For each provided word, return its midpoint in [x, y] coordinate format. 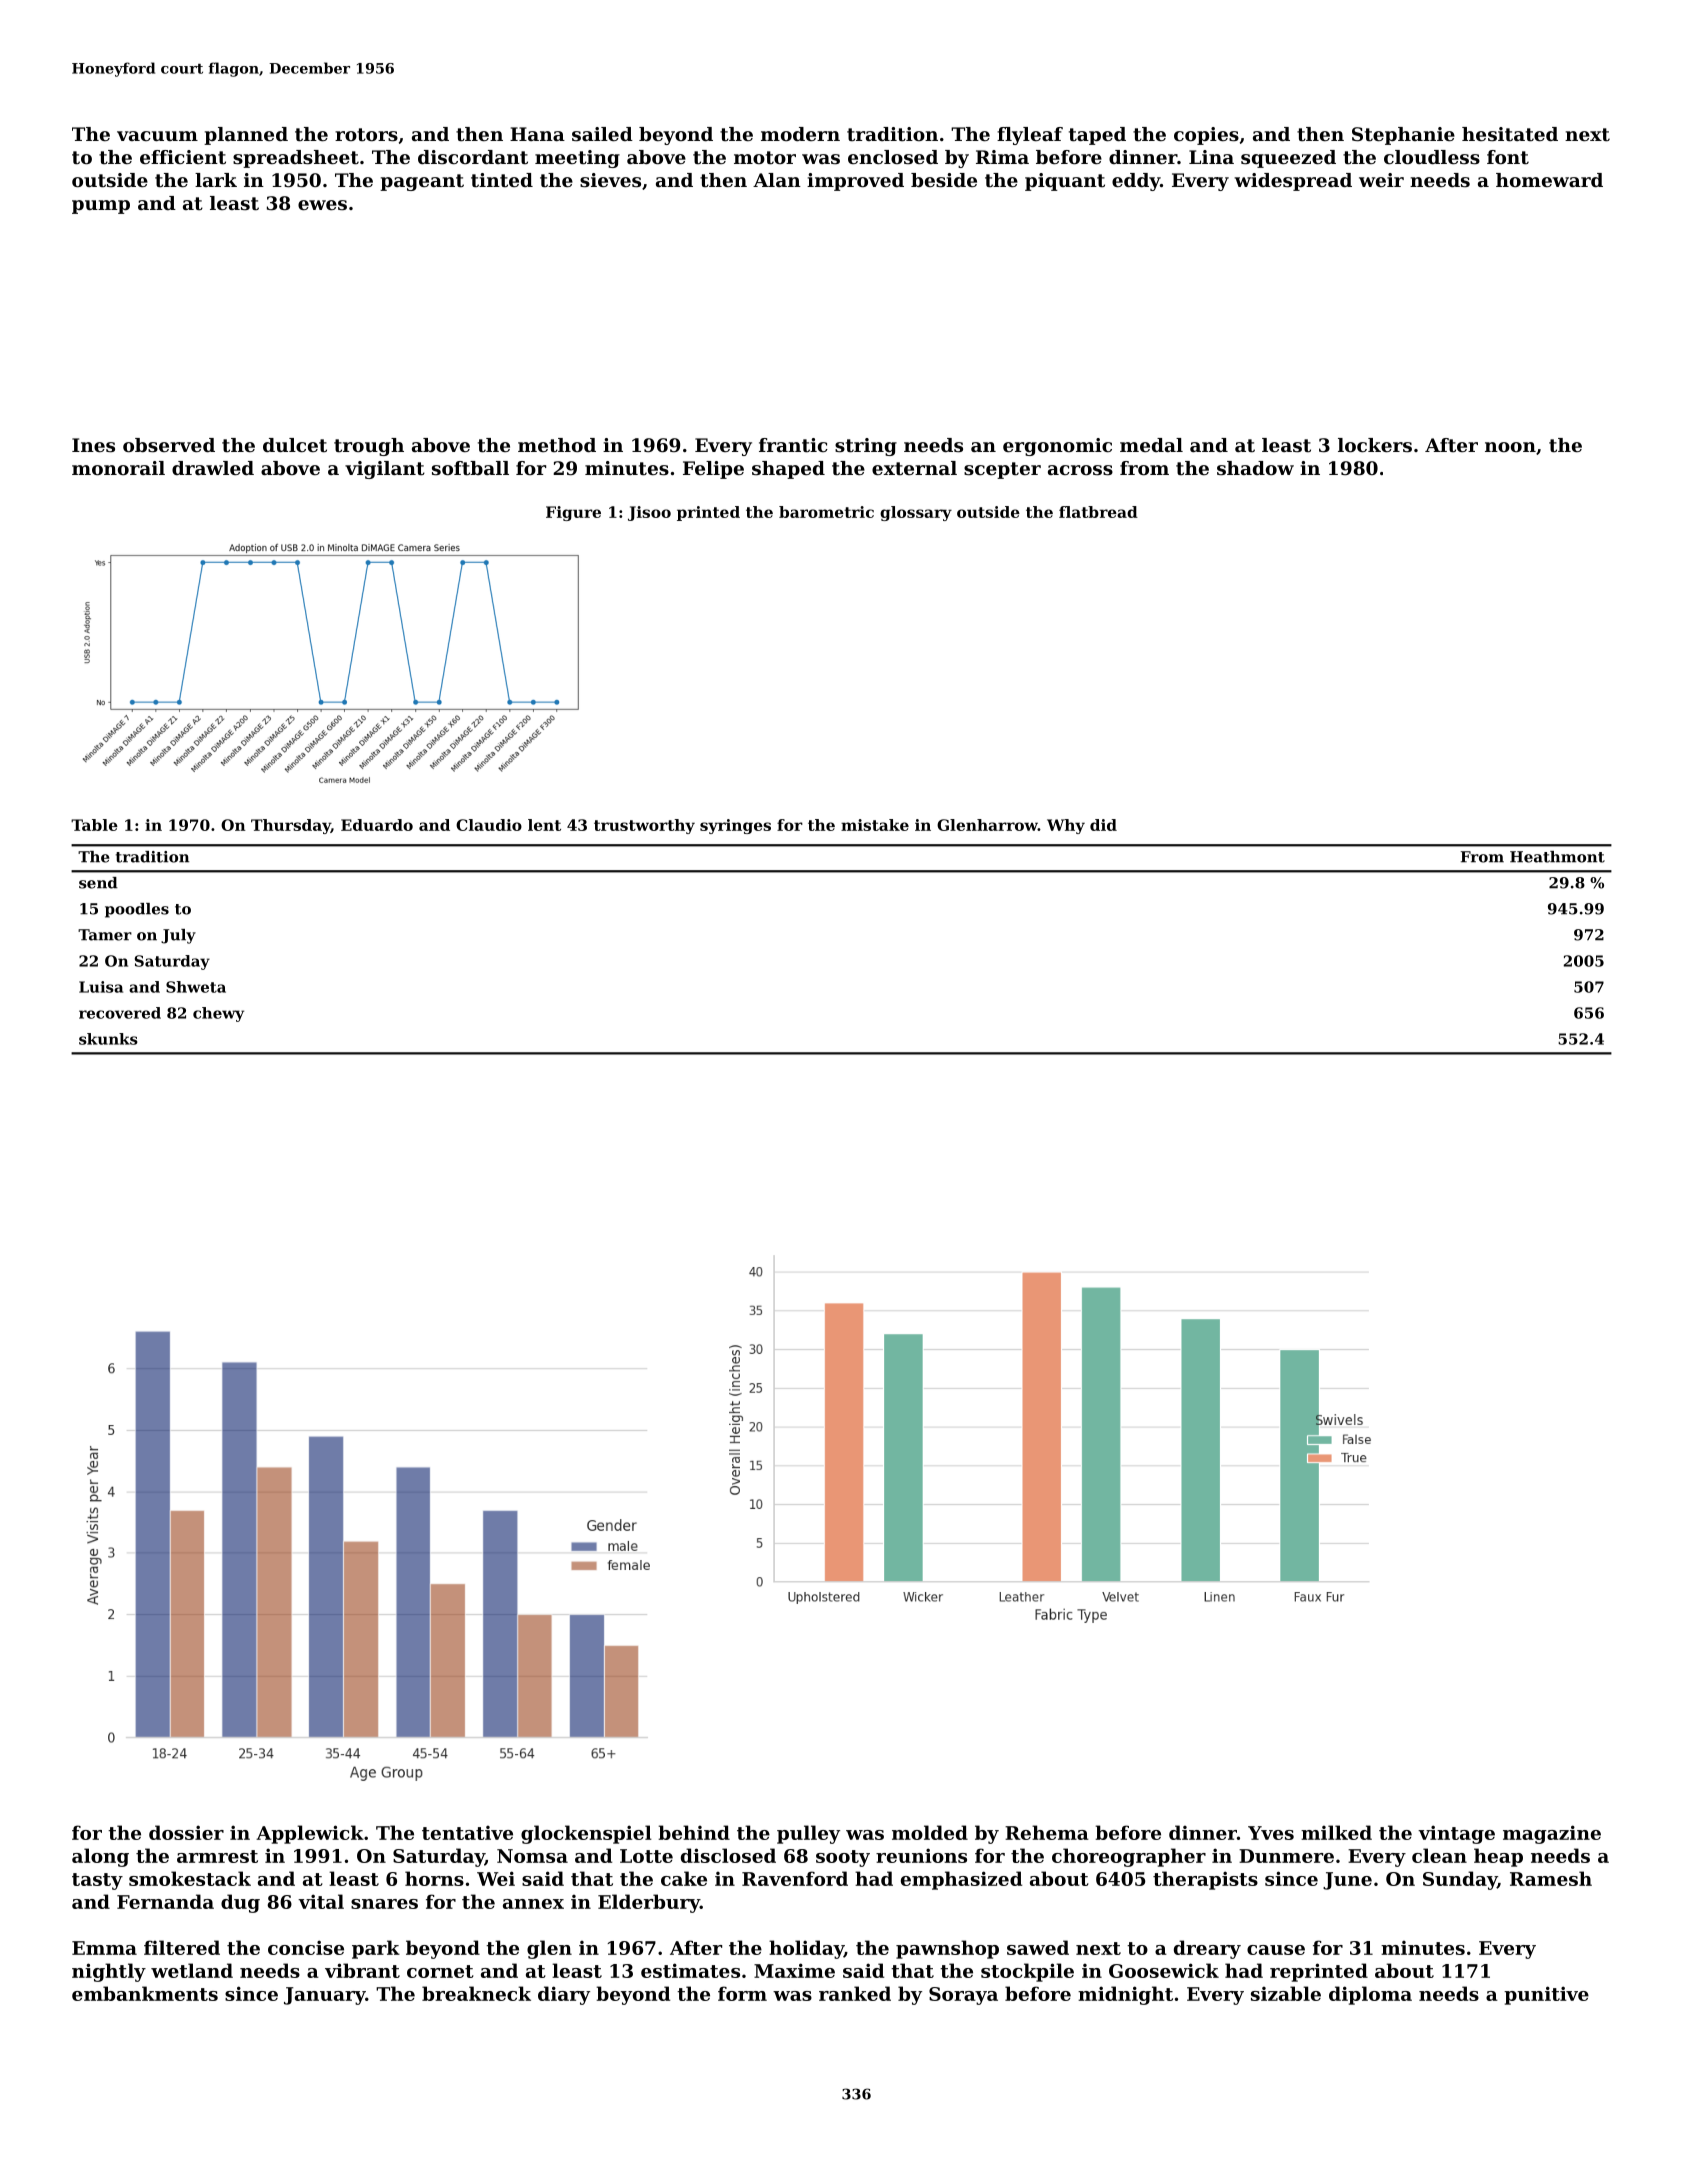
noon [1510, 447]
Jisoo [649, 513]
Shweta [196, 987]
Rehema [1047, 1832]
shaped [788, 470]
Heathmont [1557, 857]
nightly [109, 1972]
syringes [735, 826]
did [1103, 825]
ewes [322, 205]
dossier [186, 1832]
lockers [1375, 445]
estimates [690, 1970]
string [866, 447]
